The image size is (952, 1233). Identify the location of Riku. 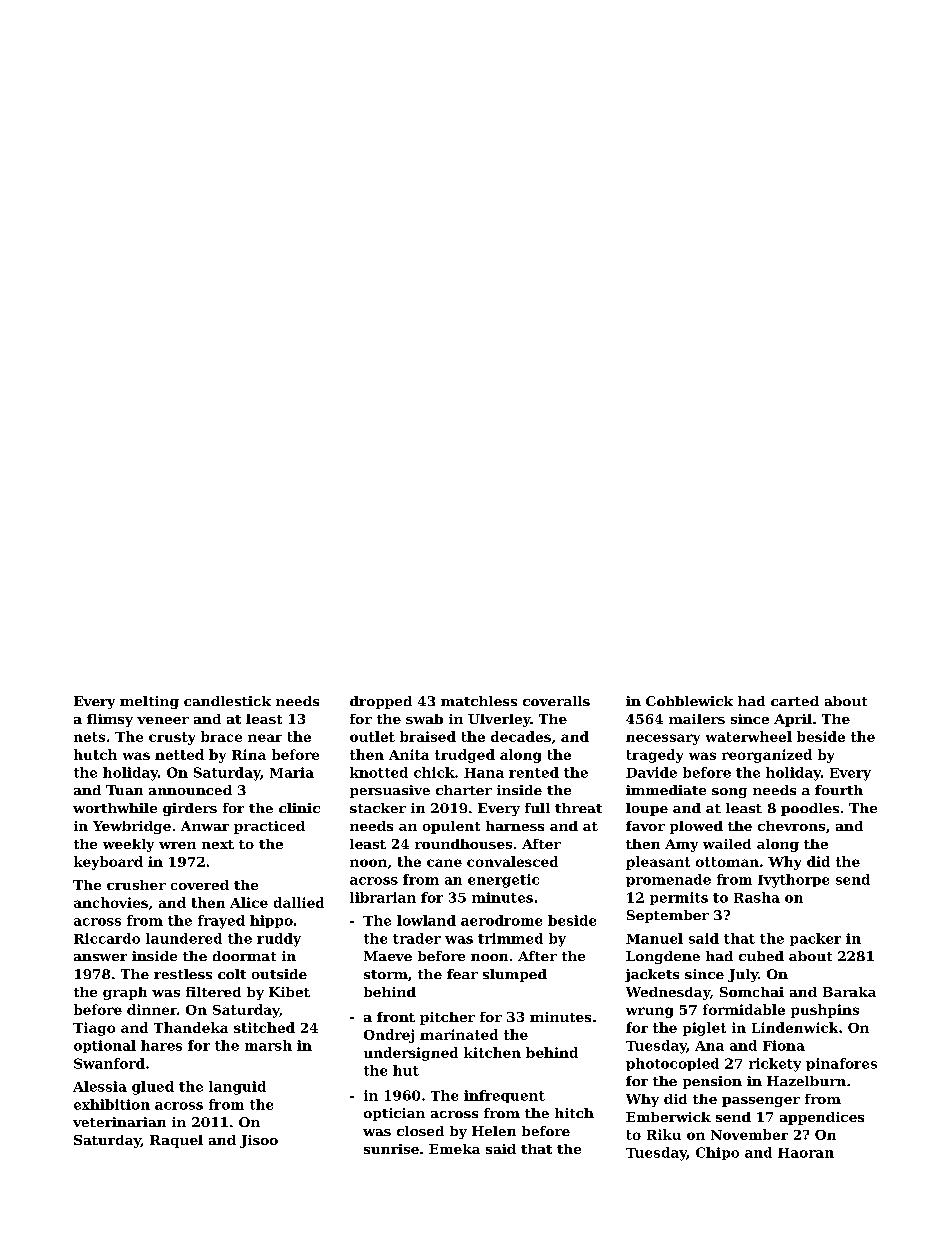
(664, 1134).
